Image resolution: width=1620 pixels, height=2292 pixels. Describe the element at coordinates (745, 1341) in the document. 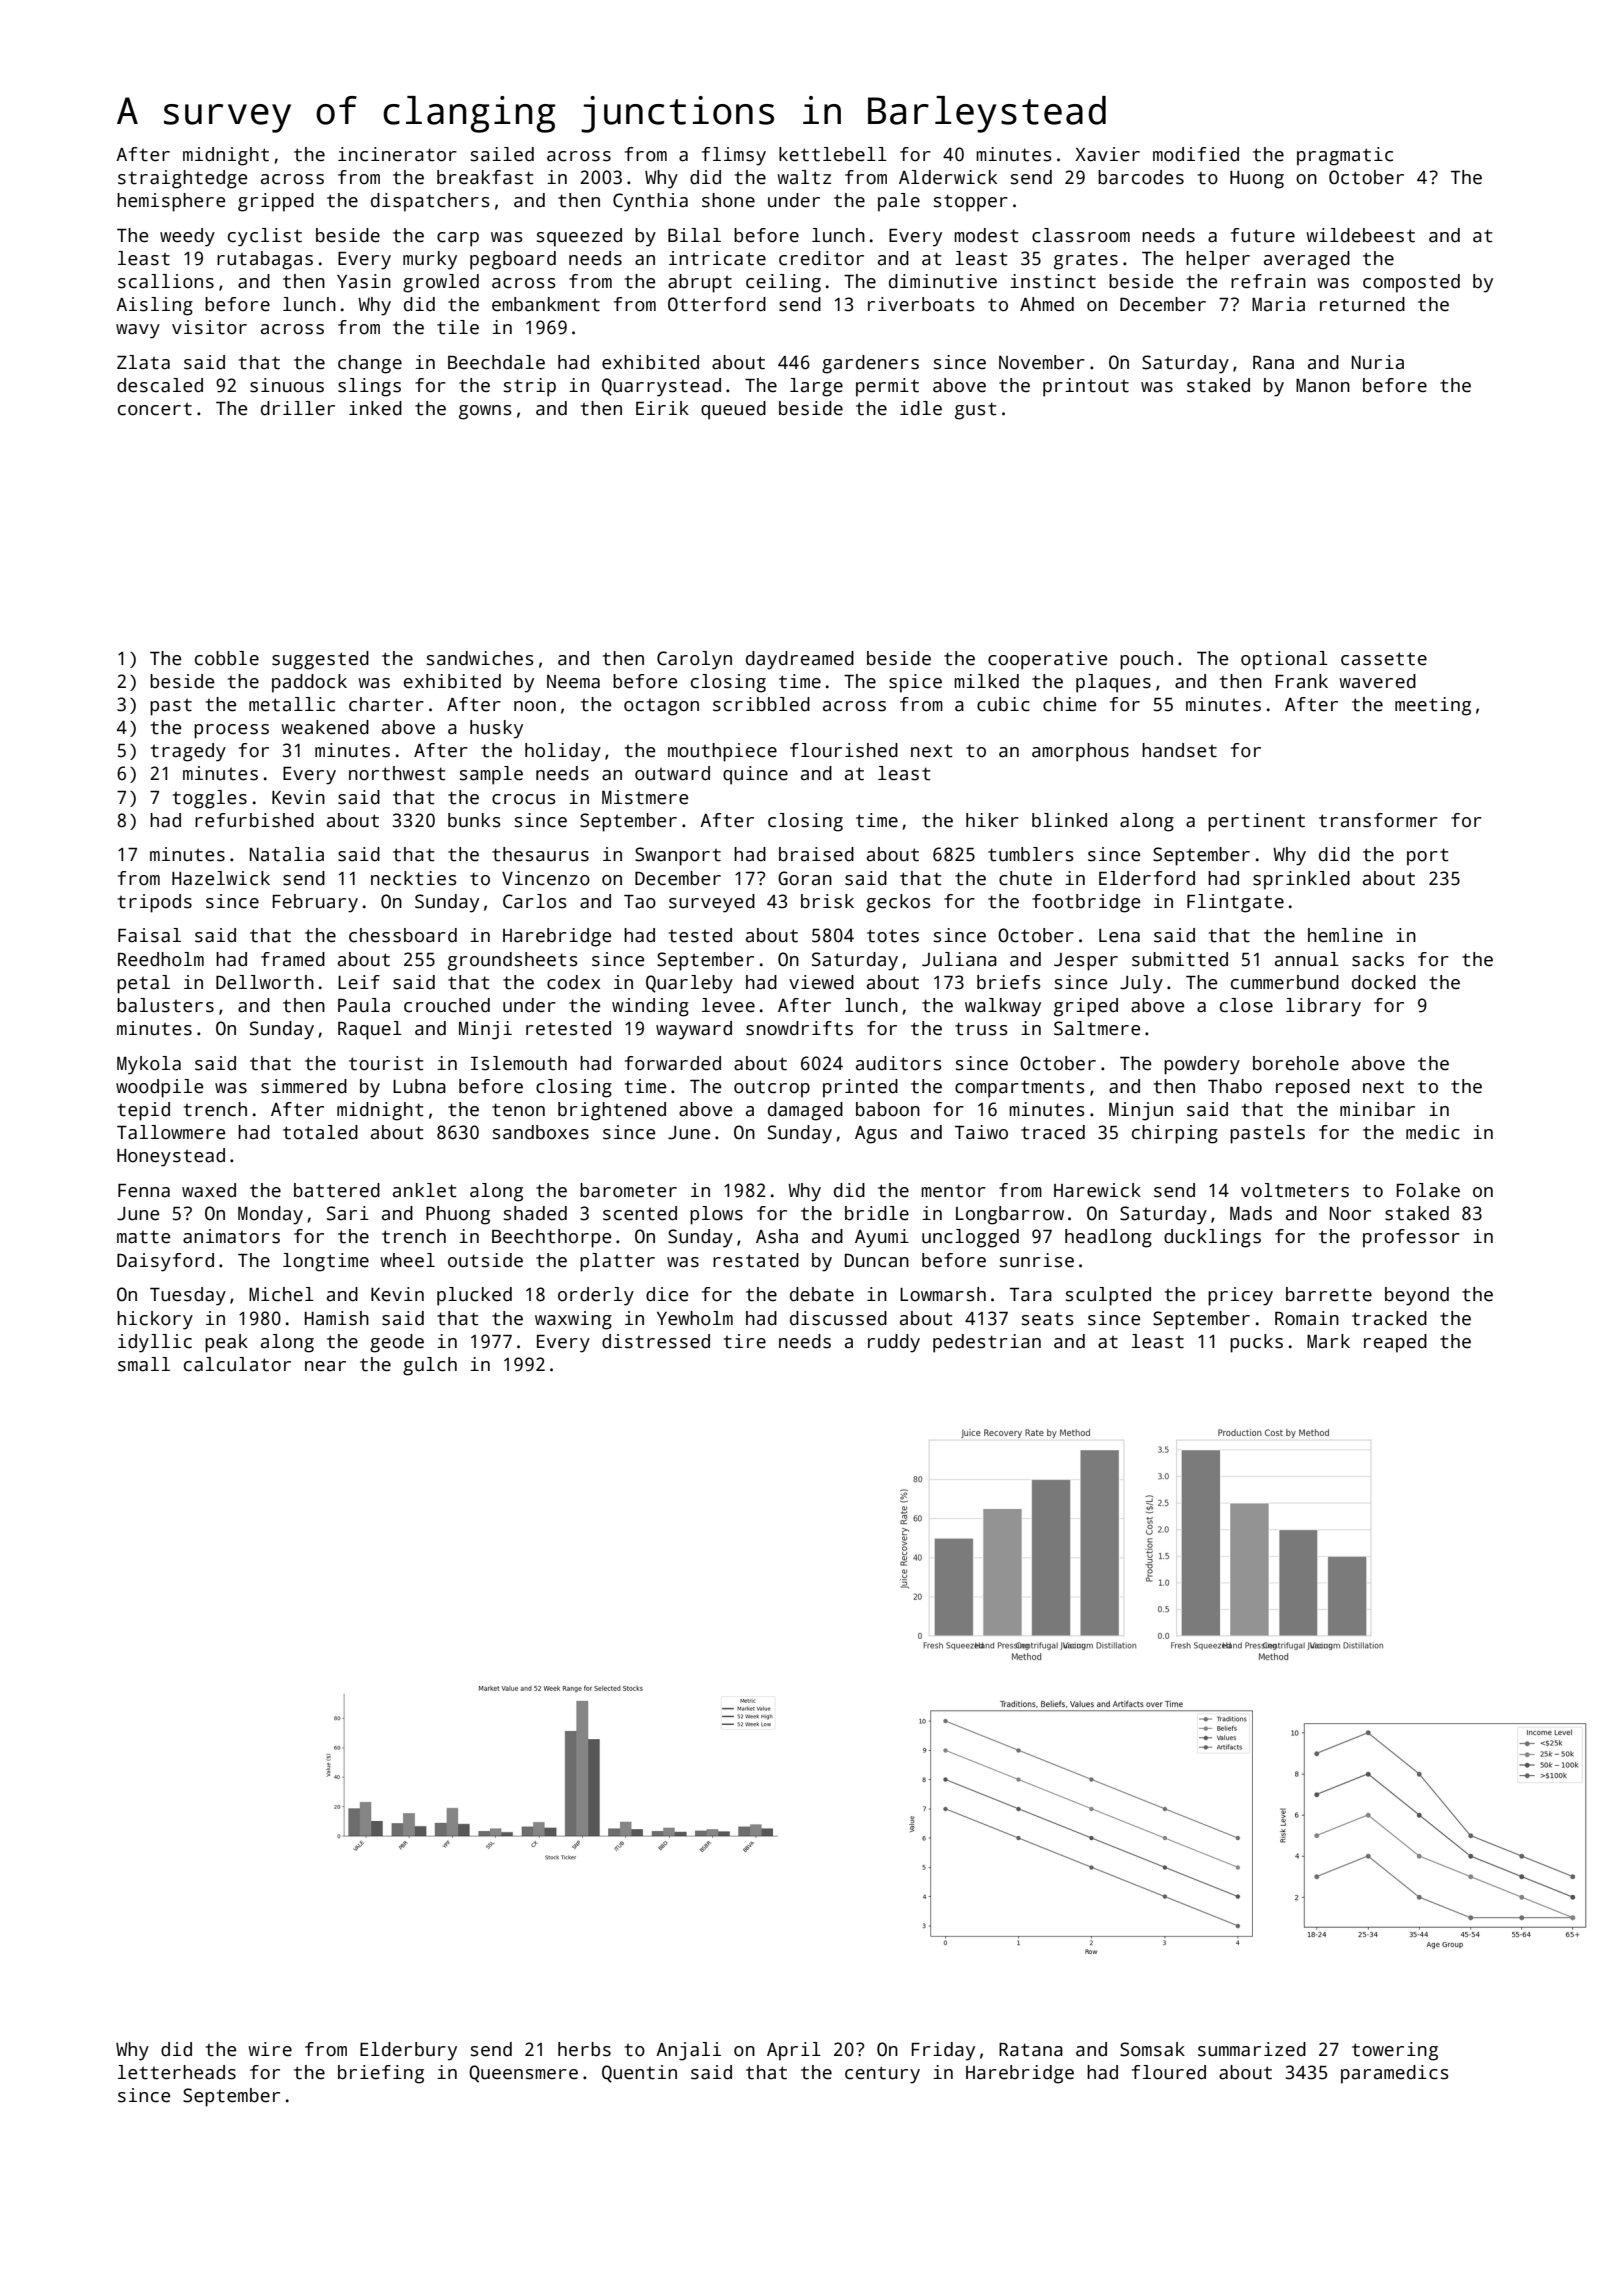

I see `tire` at that location.
